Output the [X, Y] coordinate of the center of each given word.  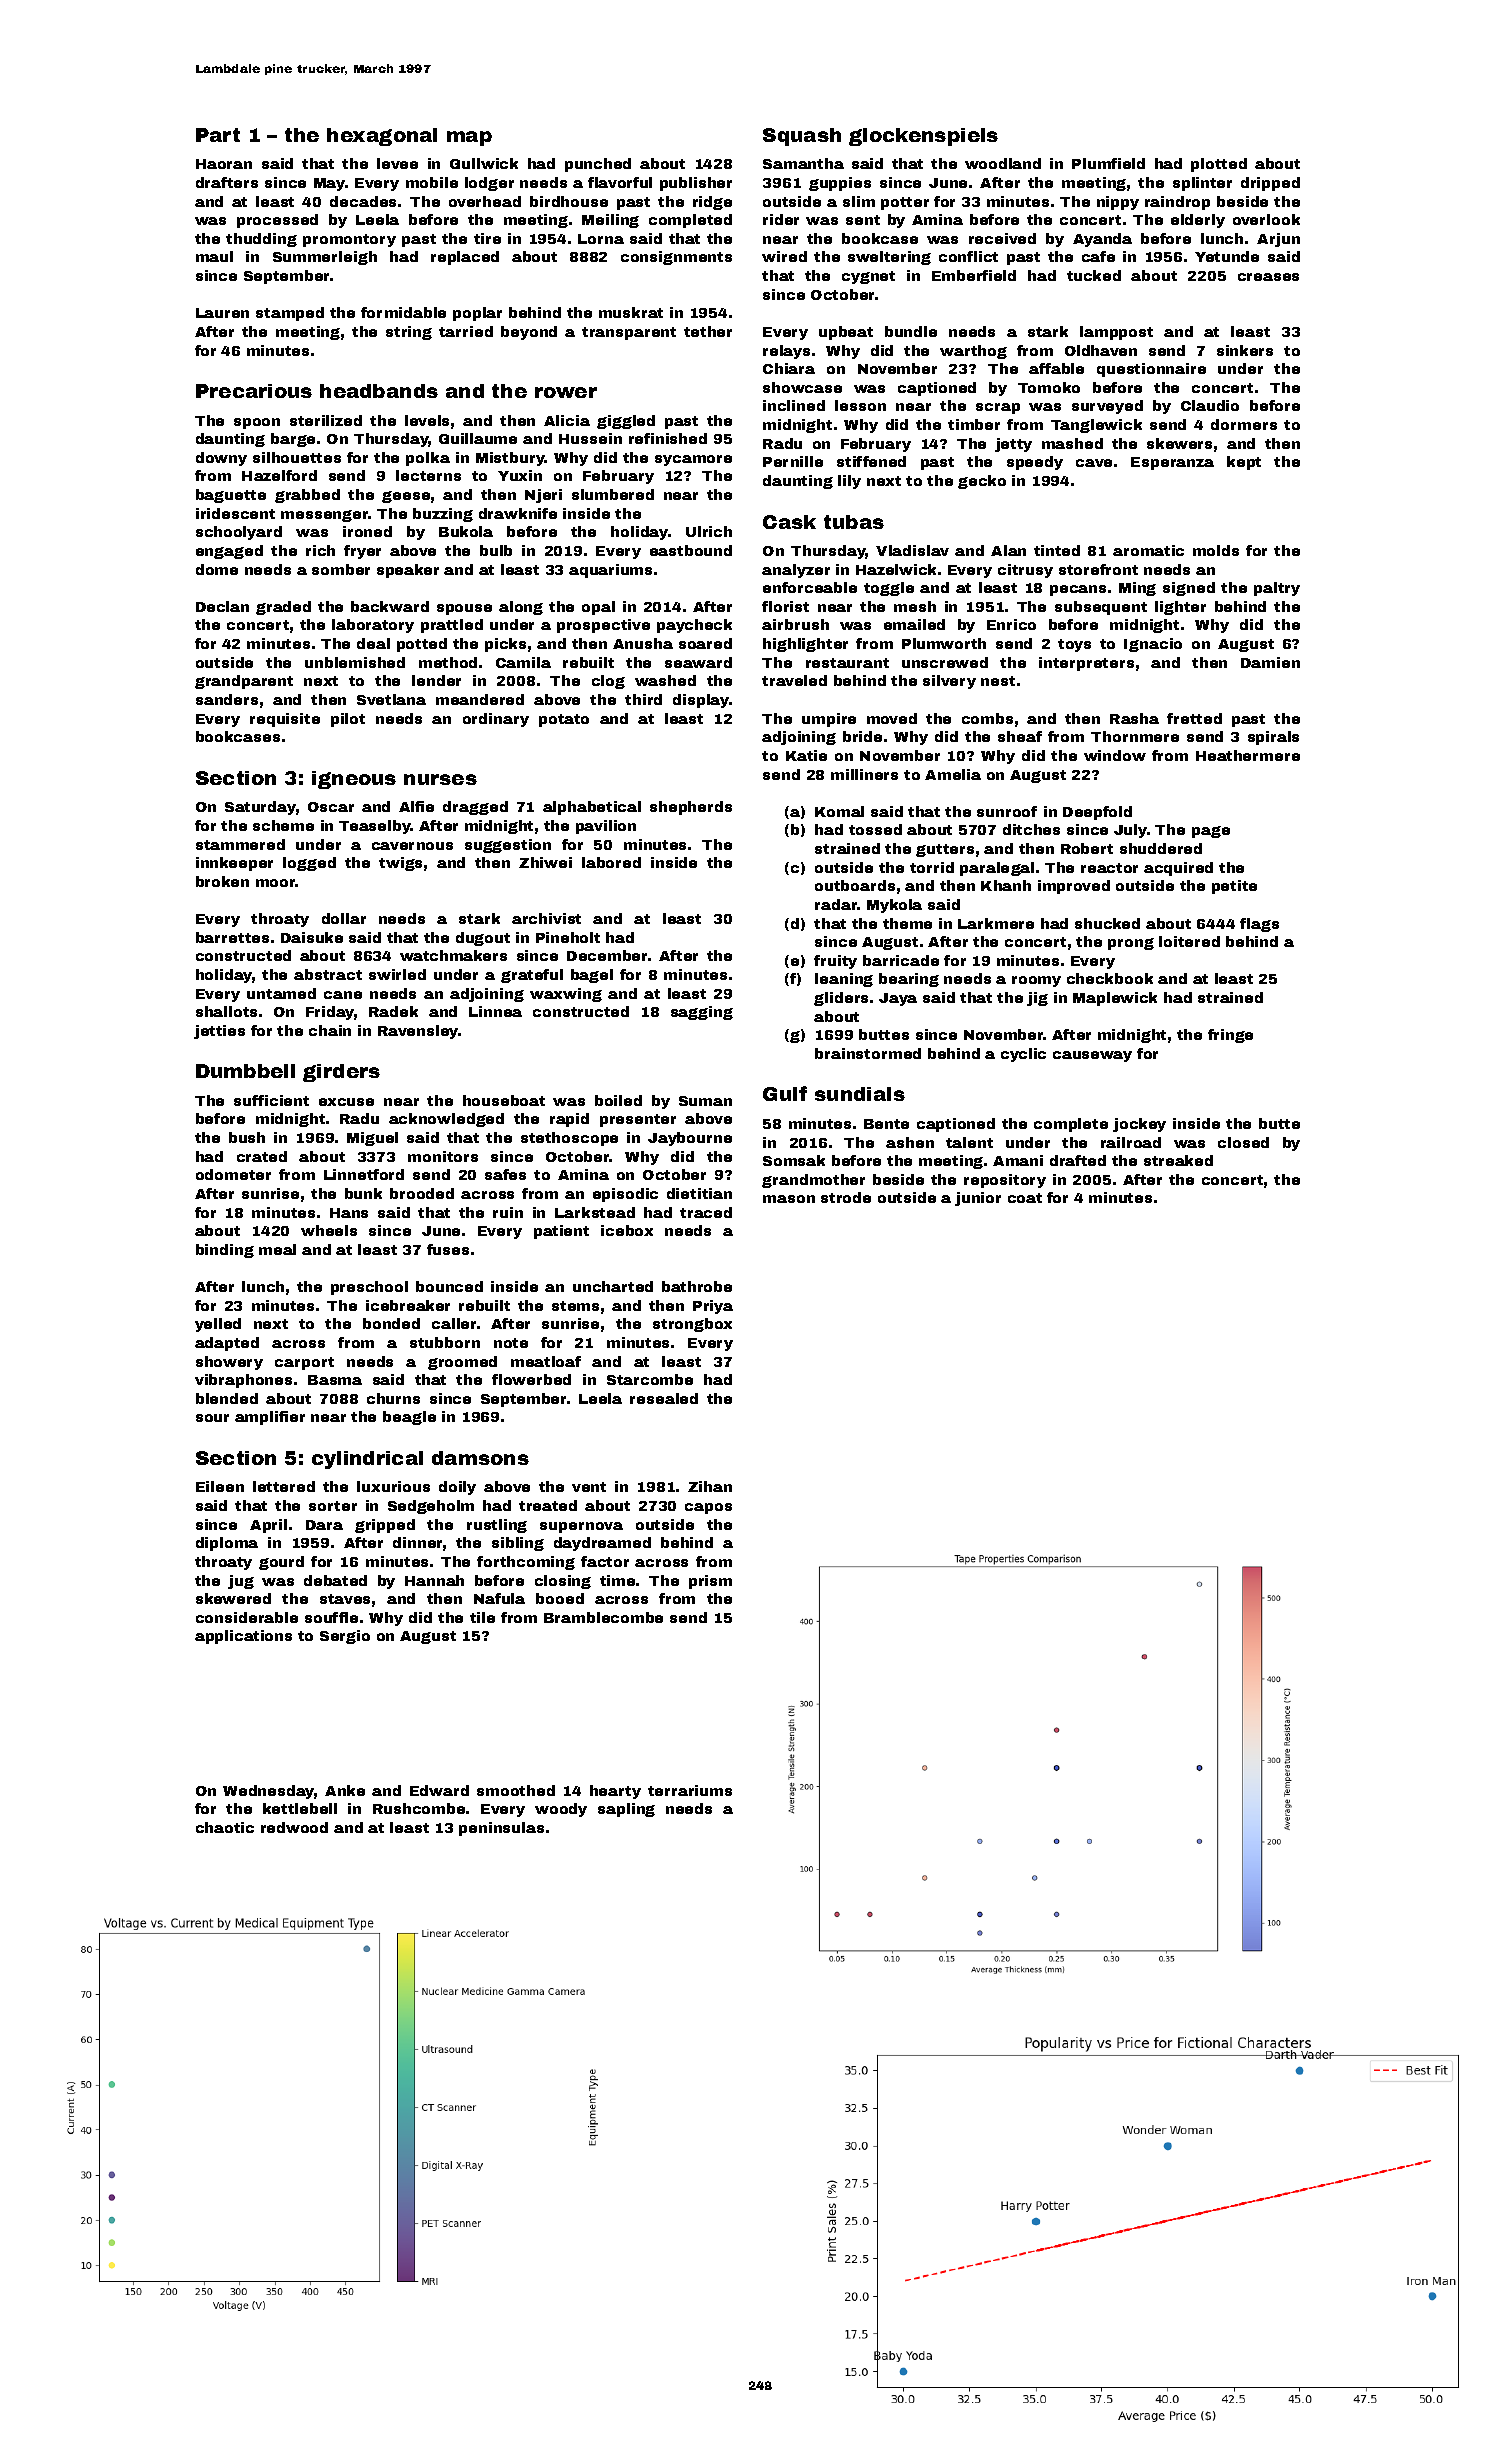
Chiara [789, 368]
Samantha [803, 163]
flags [1259, 925]
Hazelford [279, 475]
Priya [713, 1307]
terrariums [690, 1790]
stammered [240, 844]
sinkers [1245, 350]
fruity [835, 962]
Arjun [1278, 240]
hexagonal [382, 137]
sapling [626, 1810]
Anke [345, 1790]
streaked [1178, 1160]
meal [277, 1249]
